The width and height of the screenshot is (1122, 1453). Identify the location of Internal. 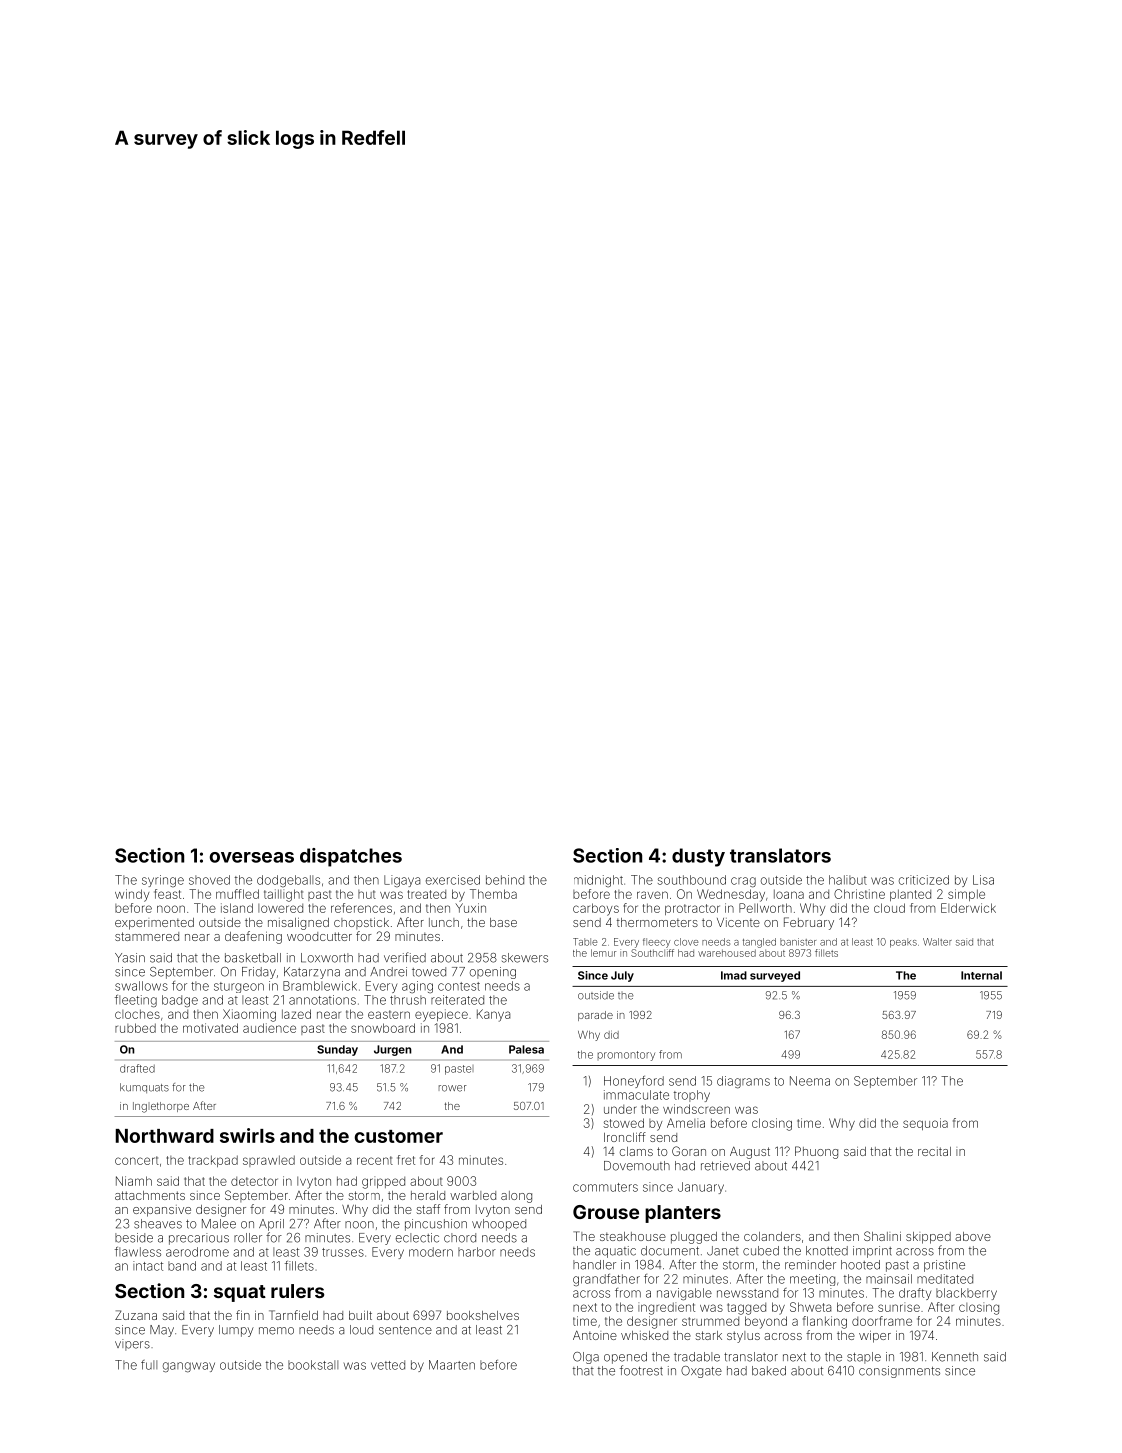
(981, 975).
